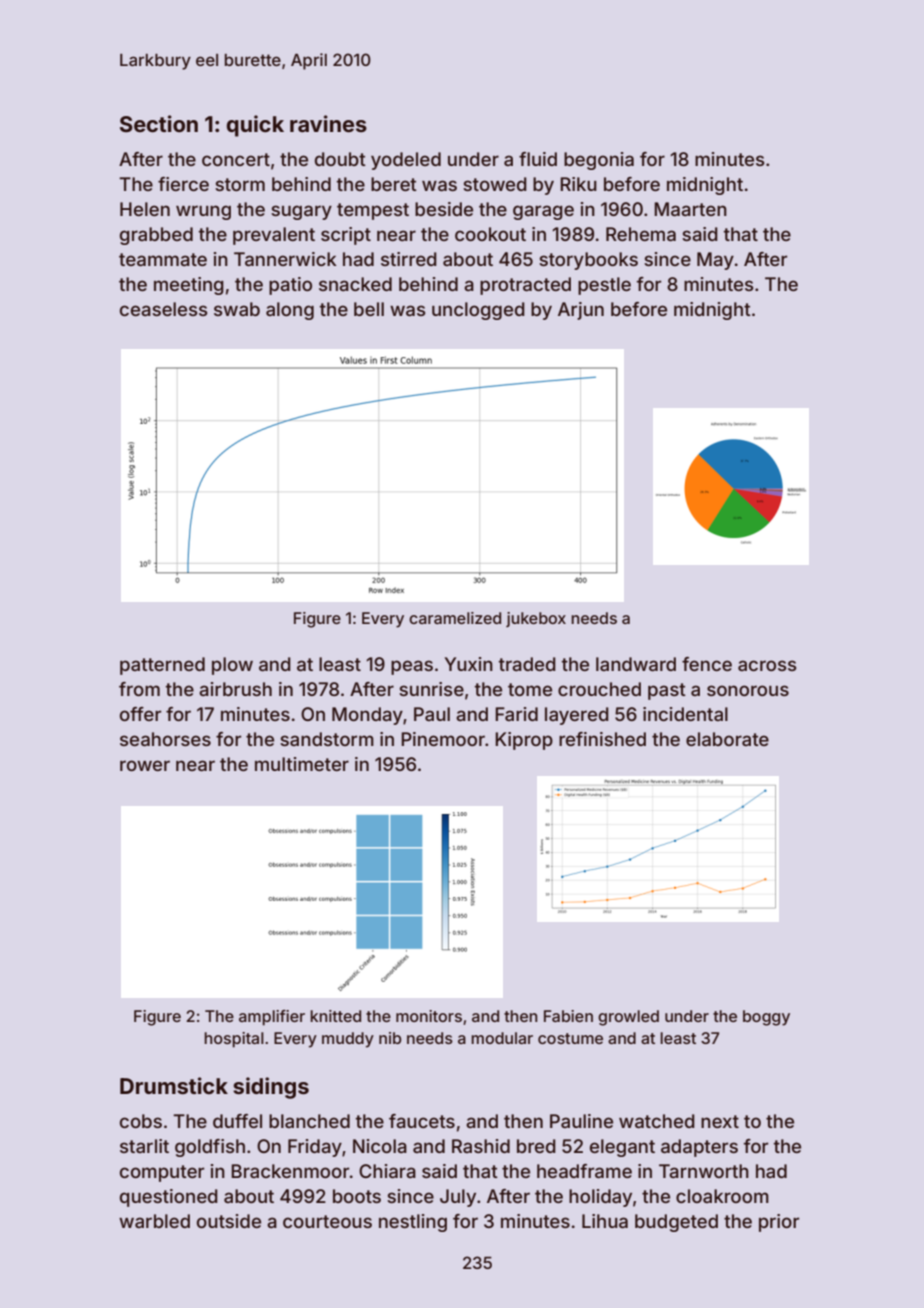 The height and width of the screenshot is (1308, 924). What do you see at coordinates (327, 1221) in the screenshot?
I see `courteous` at bounding box center [327, 1221].
